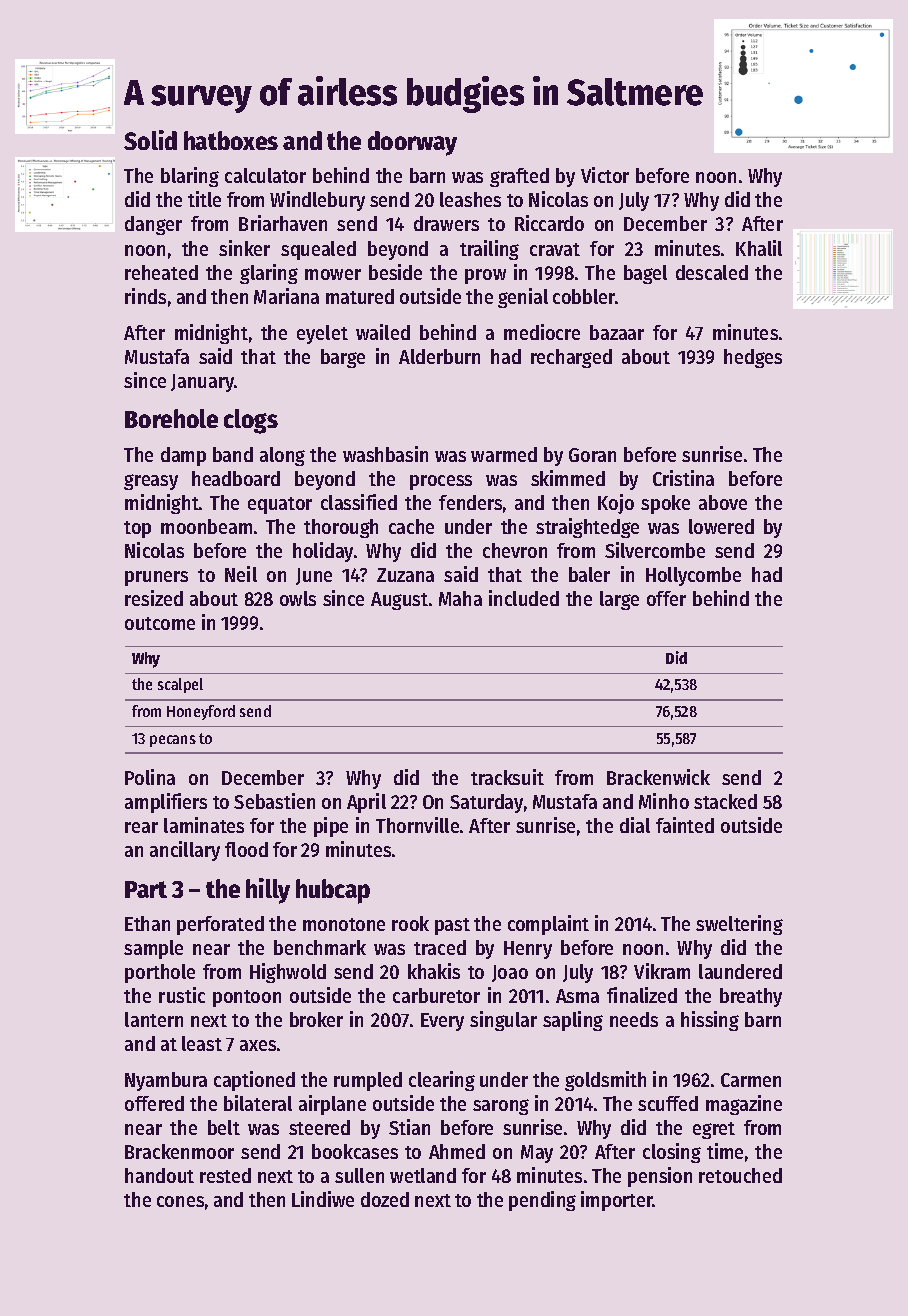 This screenshot has height=1316, width=908. What do you see at coordinates (510, 973) in the screenshot?
I see `Joao` at bounding box center [510, 973].
